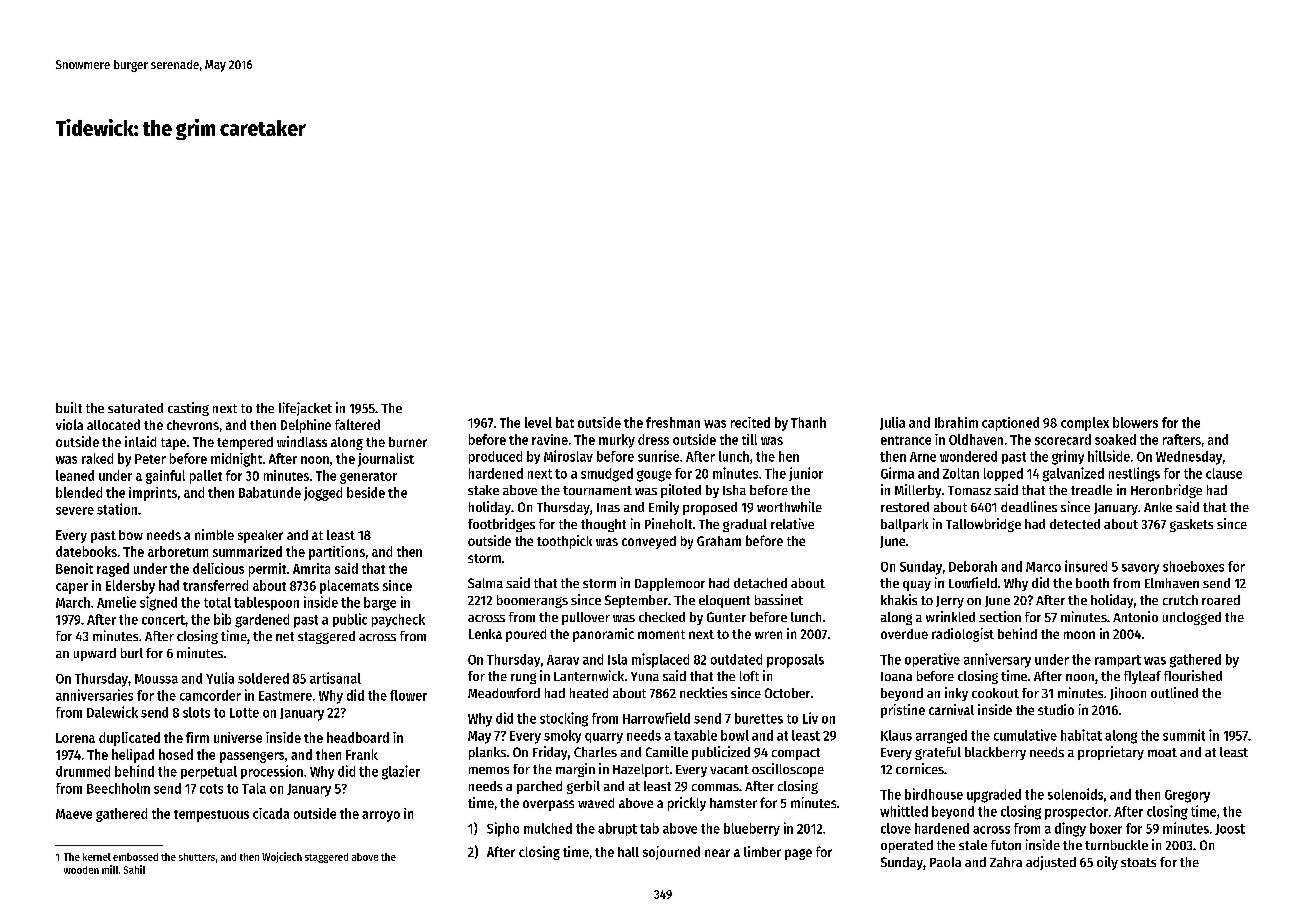  I want to click on booth, so click(1092, 583).
